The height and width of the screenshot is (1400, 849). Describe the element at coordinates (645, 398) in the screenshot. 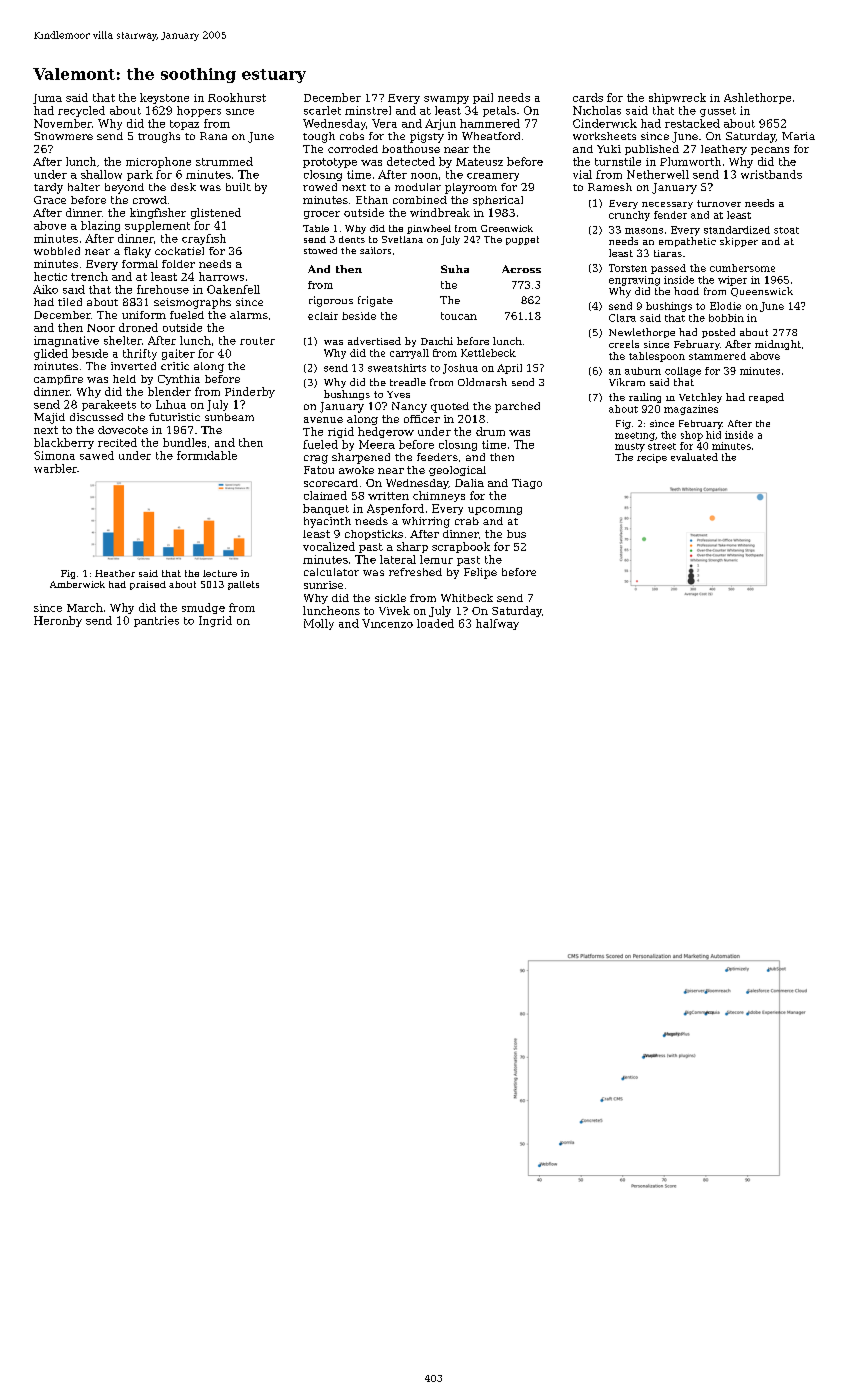

I see `railing` at that location.
